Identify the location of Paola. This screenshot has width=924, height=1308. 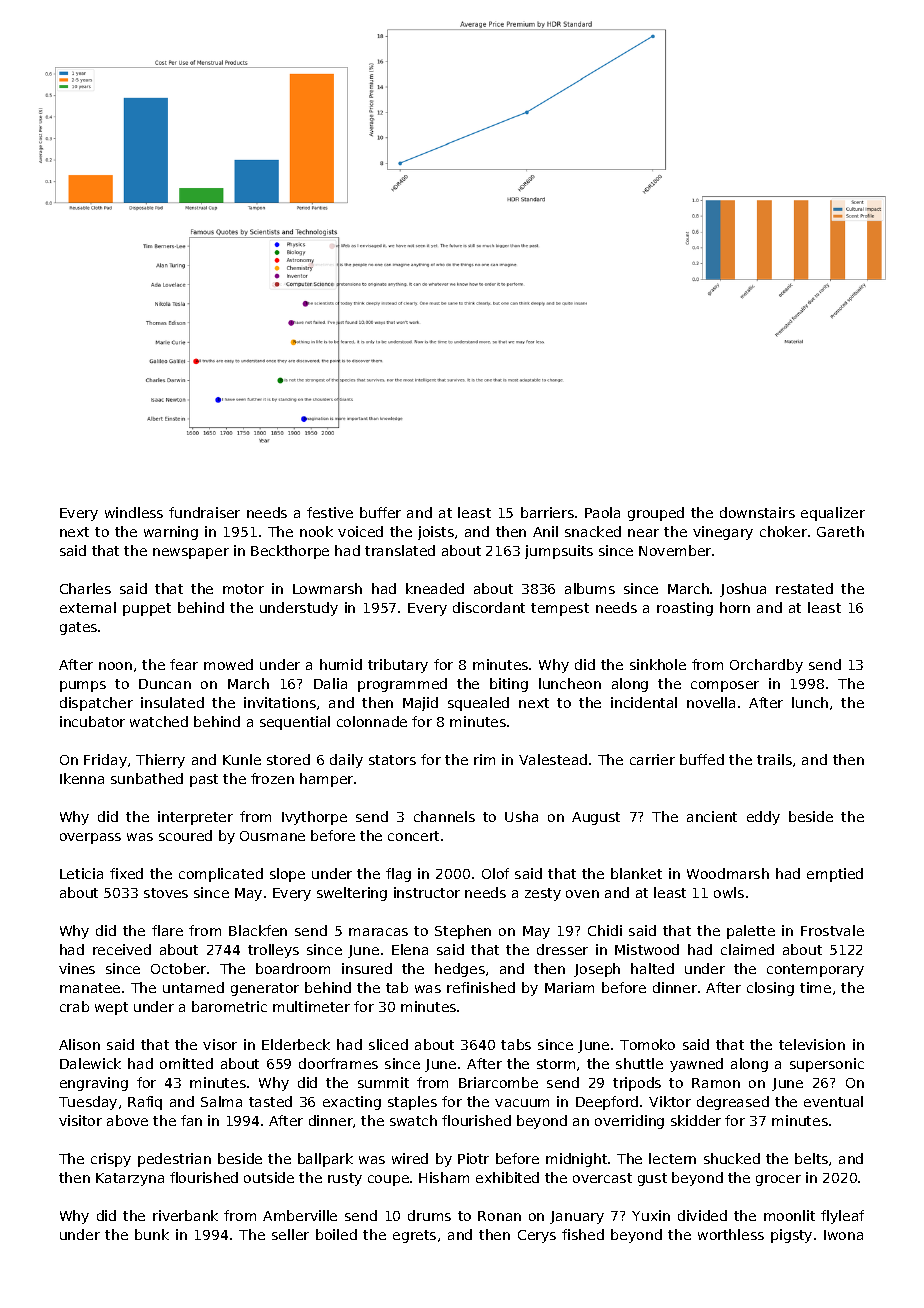
(602, 512).
